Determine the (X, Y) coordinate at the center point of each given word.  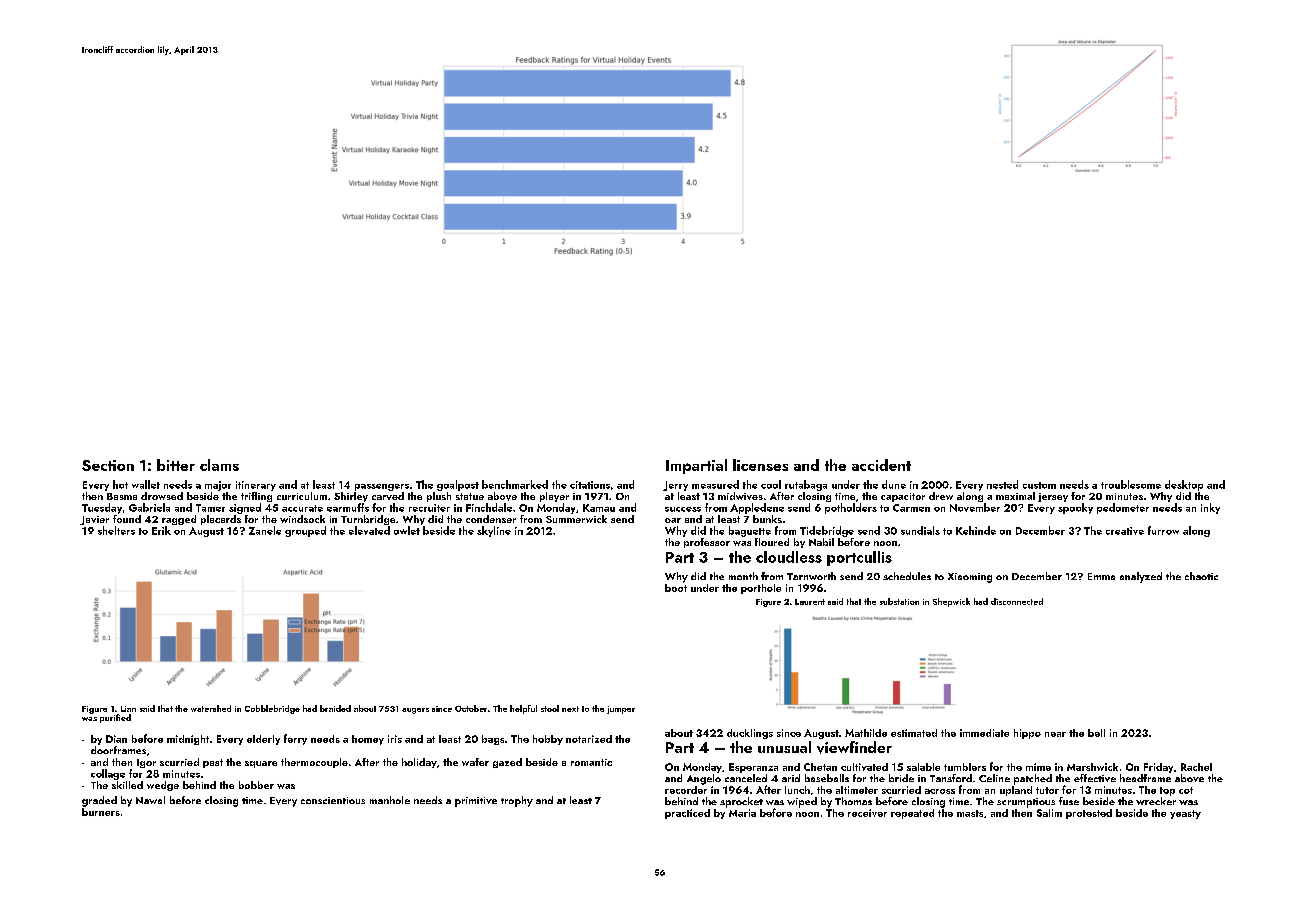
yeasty (1185, 814)
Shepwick (951, 602)
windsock (302, 519)
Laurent (810, 602)
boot (676, 588)
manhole (390, 800)
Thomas (853, 801)
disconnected (1017, 601)
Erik (161, 530)
